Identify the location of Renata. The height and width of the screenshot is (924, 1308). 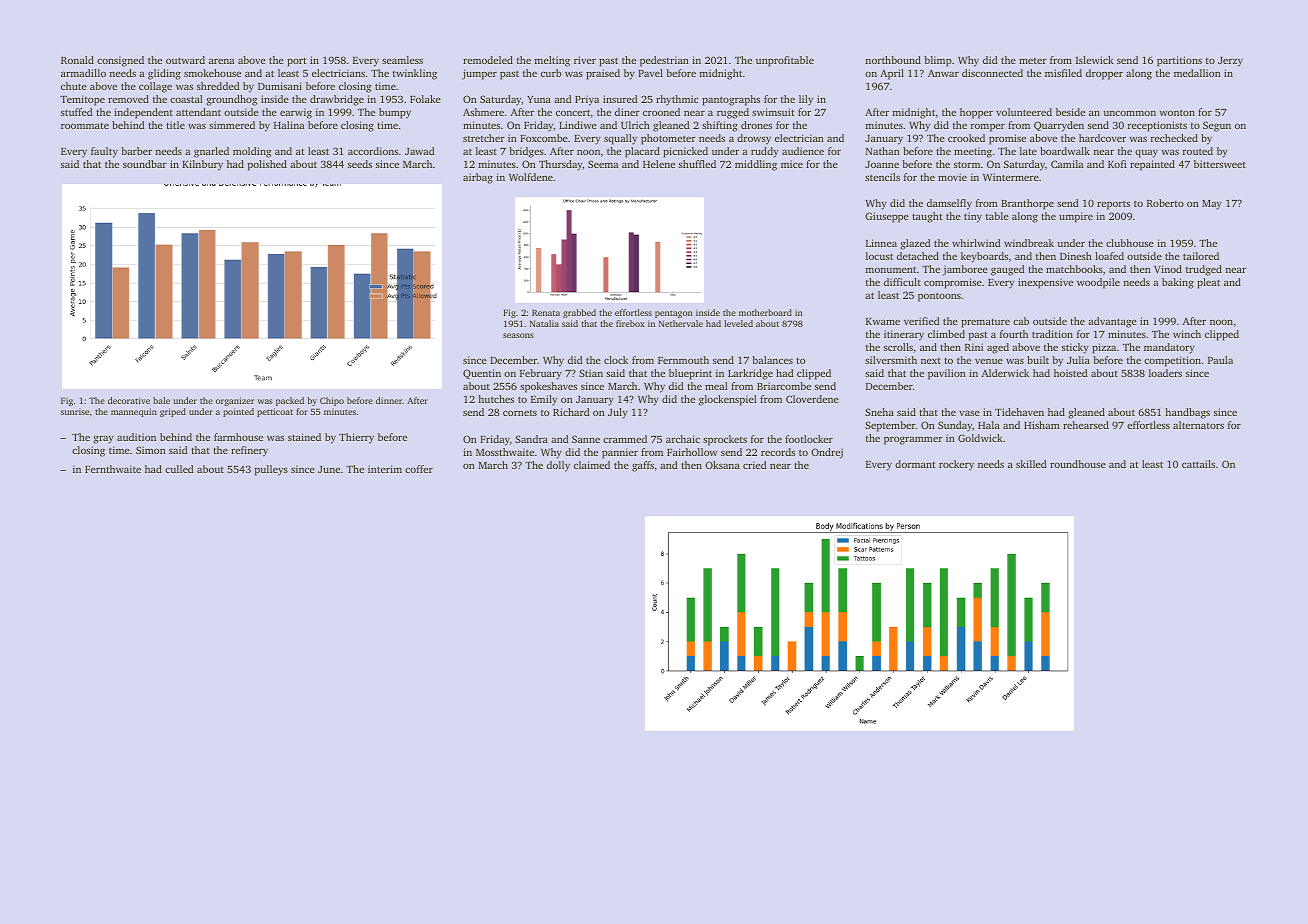
(546, 313).
